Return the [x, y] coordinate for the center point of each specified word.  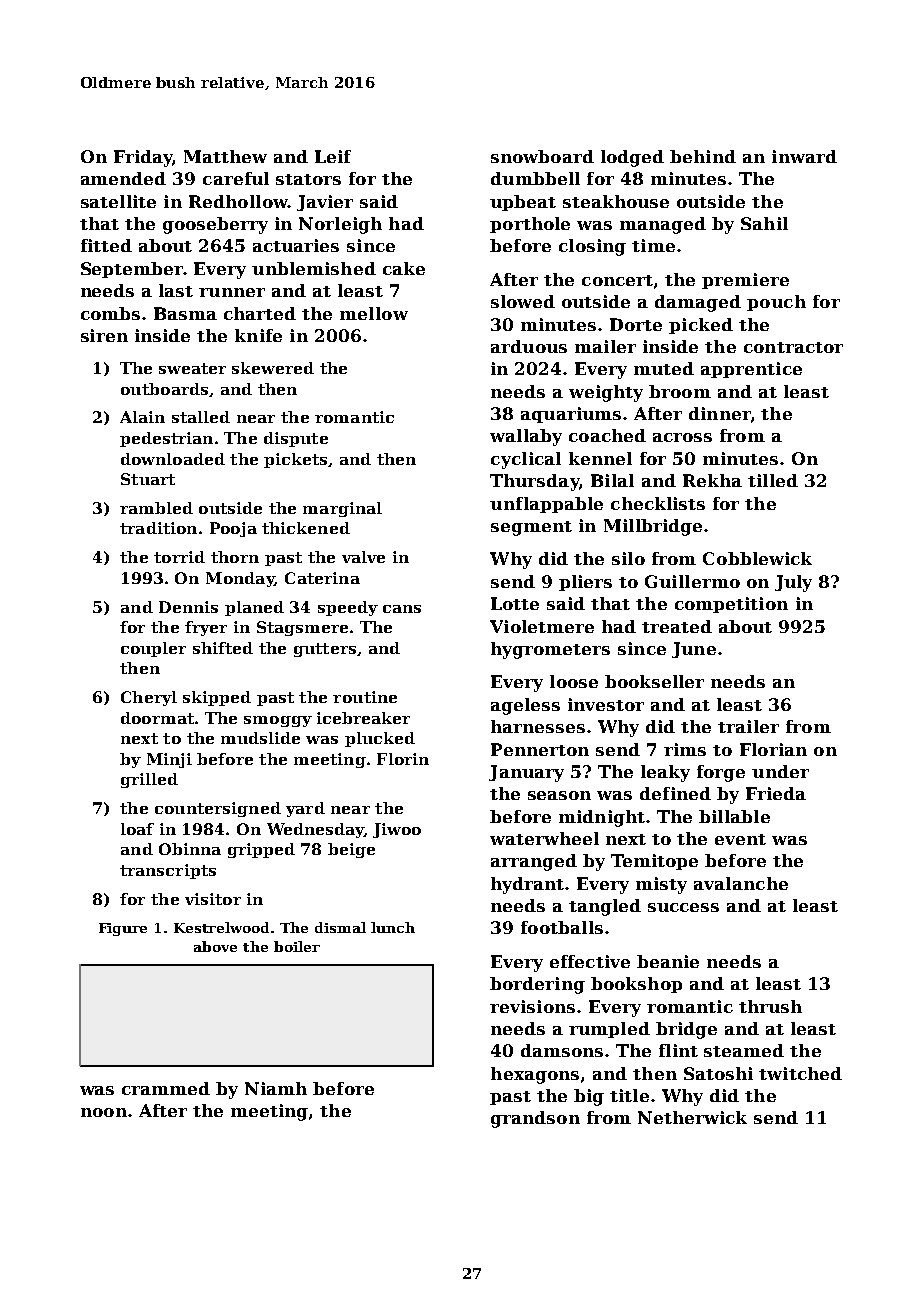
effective [590, 961]
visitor [213, 899]
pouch [776, 303]
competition [731, 605]
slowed [523, 301]
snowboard [542, 156]
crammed [166, 1088]
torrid [179, 557]
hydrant [528, 885]
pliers [585, 583]
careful [236, 178]
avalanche [741, 883]
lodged [632, 158]
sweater [192, 368]
